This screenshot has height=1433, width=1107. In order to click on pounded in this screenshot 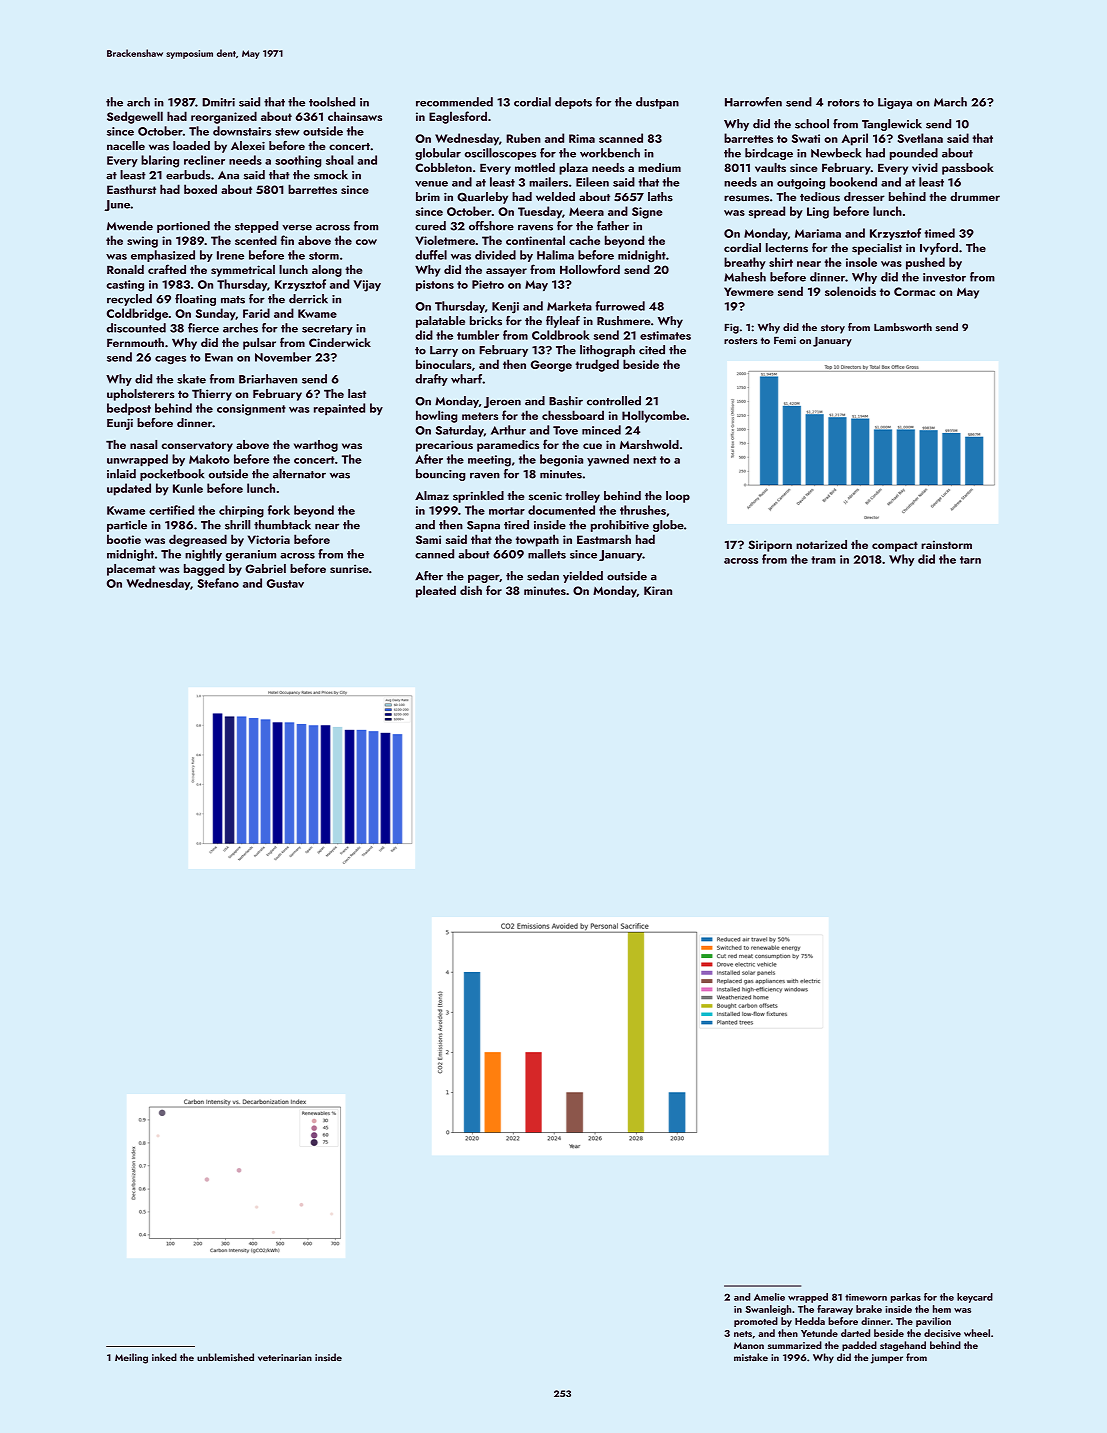, I will do `click(914, 154)`.
